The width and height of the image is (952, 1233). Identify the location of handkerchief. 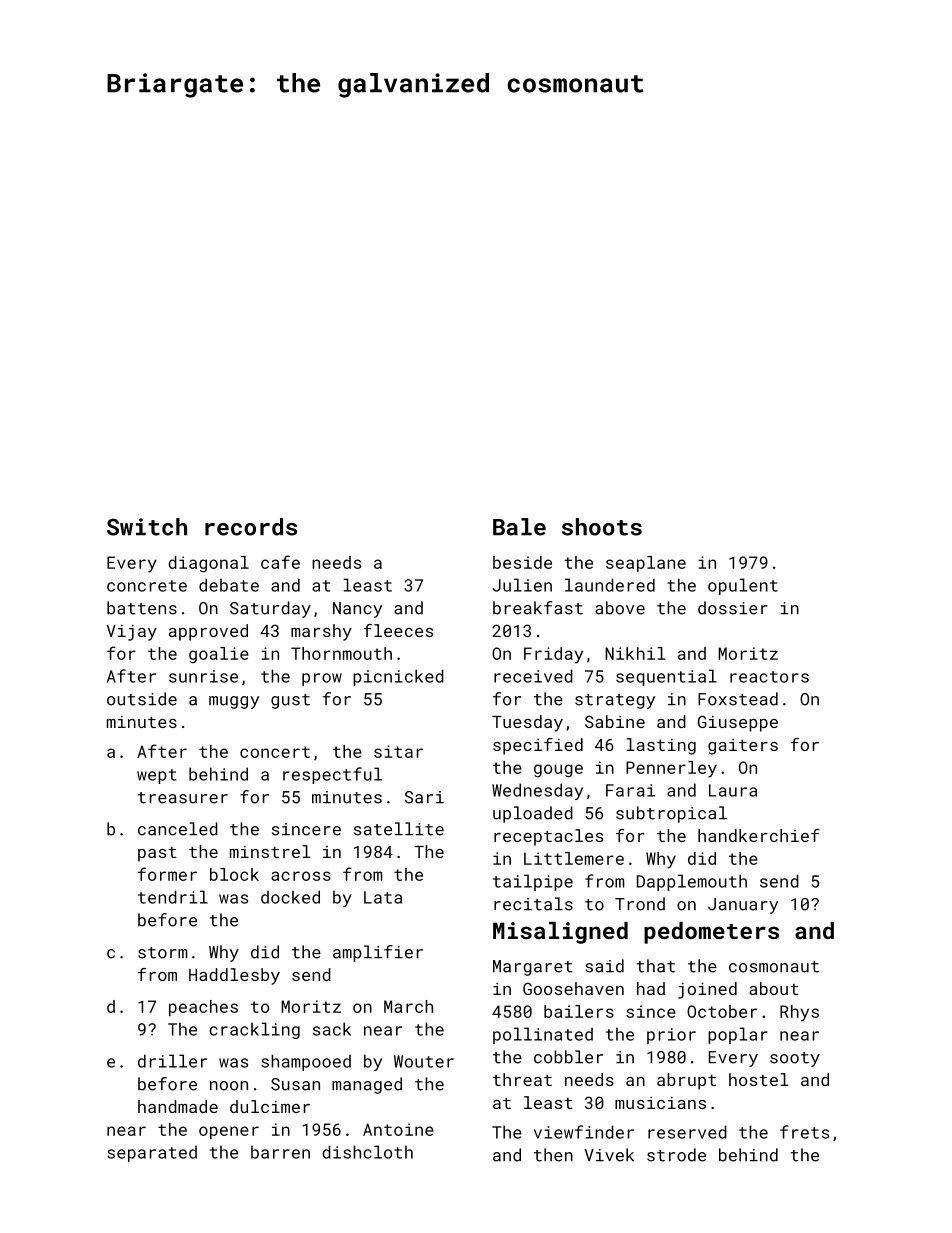
(759, 835).
